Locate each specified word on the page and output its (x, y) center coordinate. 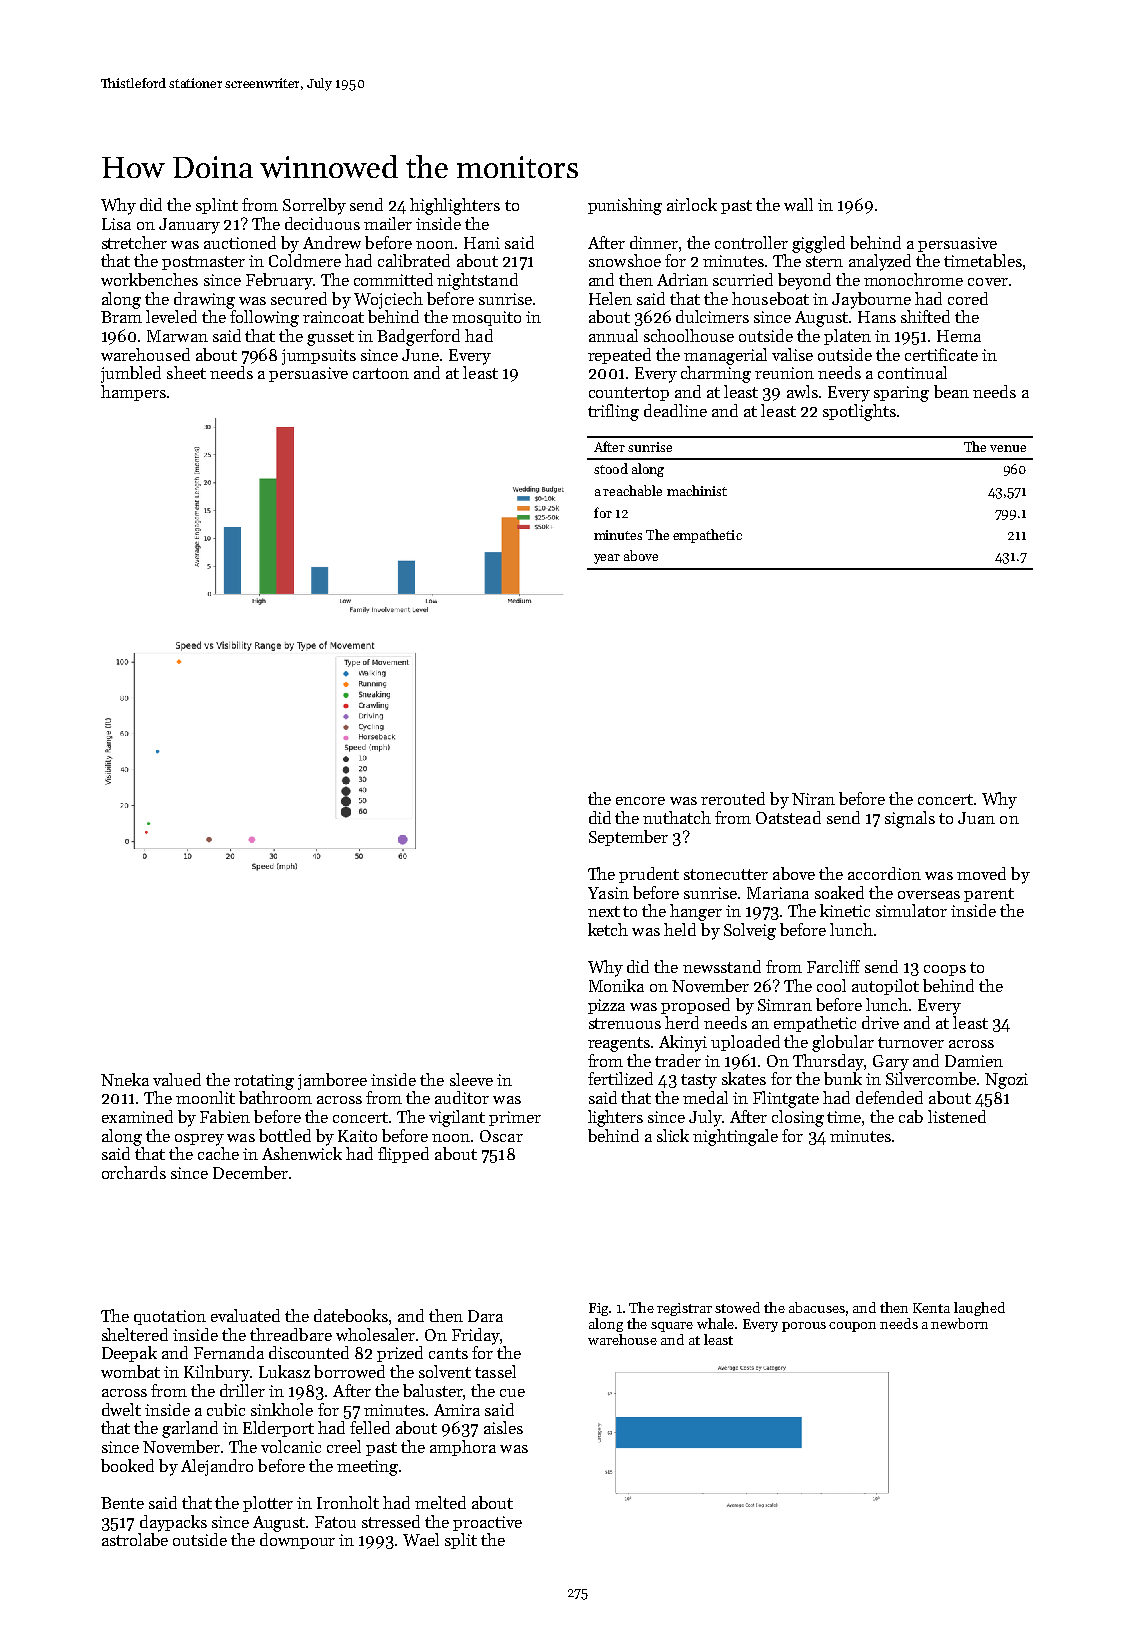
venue (1008, 448)
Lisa (116, 224)
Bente (122, 1503)
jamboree (332, 1081)
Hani (482, 243)
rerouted (733, 798)
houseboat (770, 298)
